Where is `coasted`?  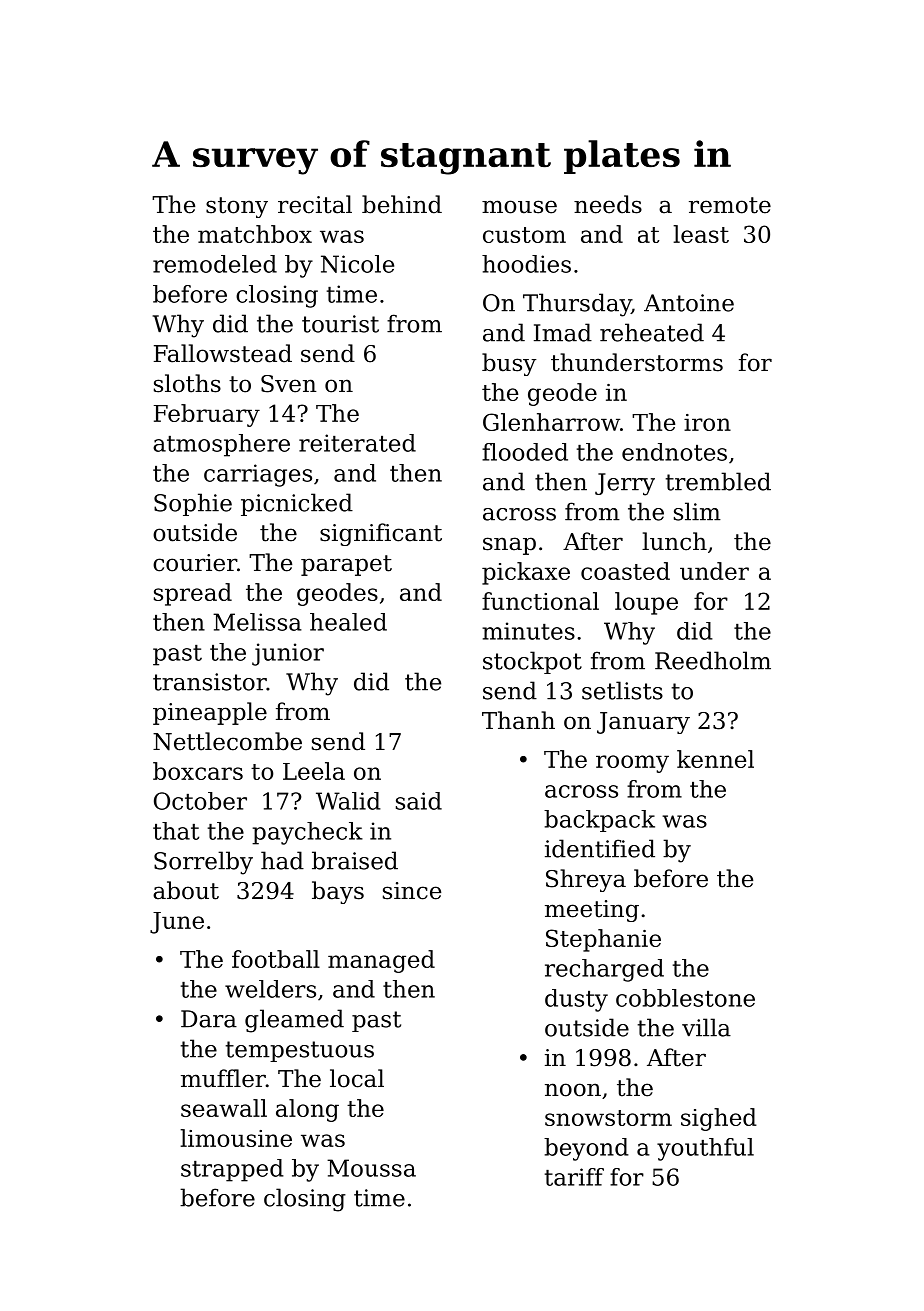 coasted is located at coordinates (625, 571).
